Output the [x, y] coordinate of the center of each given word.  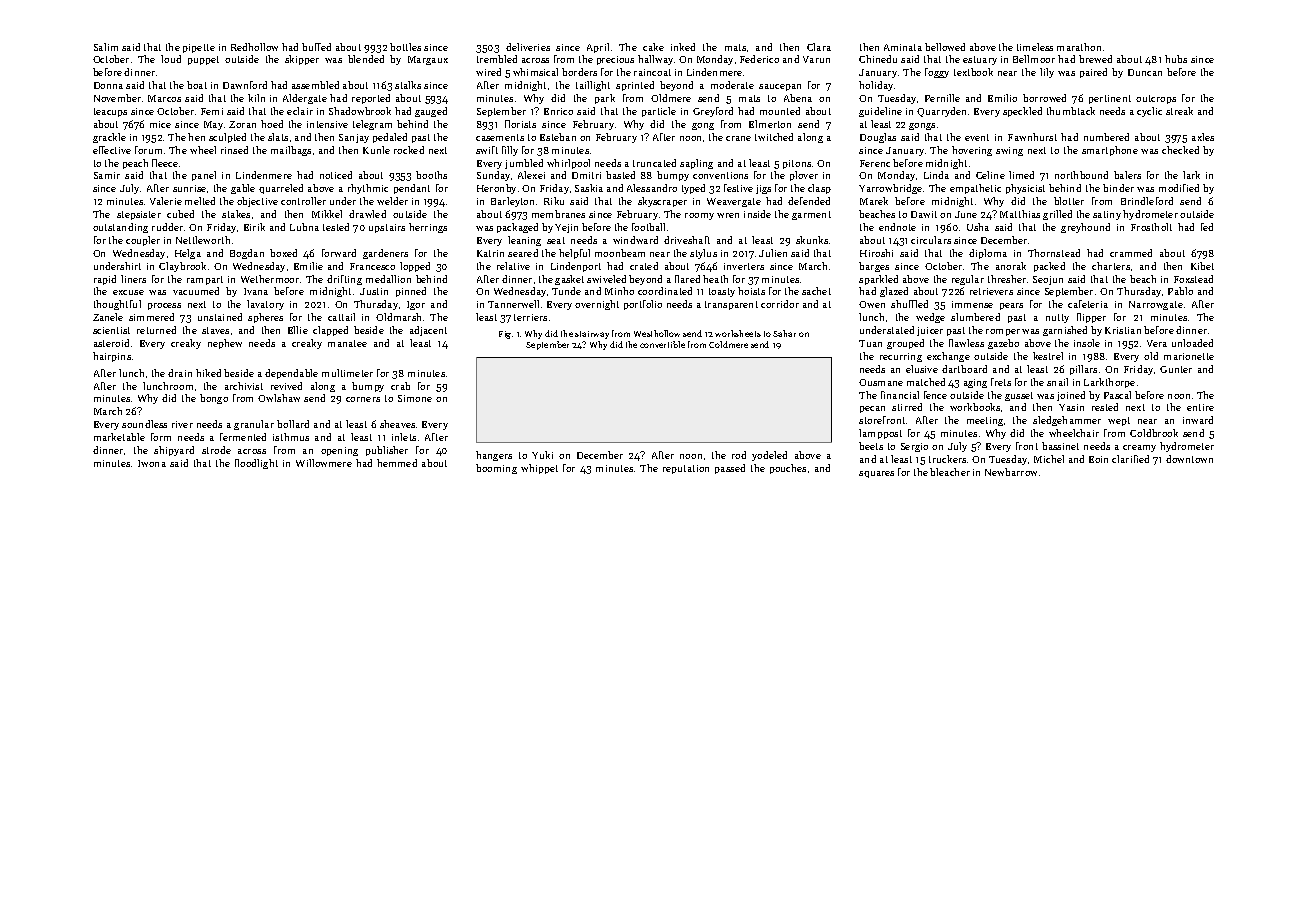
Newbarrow [1011, 472]
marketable [119, 437]
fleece [165, 163]
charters [1111, 266]
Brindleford [1147, 201]
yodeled [769, 456]
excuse [128, 292]
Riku [554, 201]
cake [653, 47]
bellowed [945, 47]
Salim [106, 47]
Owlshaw [279, 398]
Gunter [1176, 369]
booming [496, 469]
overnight [597, 305]
